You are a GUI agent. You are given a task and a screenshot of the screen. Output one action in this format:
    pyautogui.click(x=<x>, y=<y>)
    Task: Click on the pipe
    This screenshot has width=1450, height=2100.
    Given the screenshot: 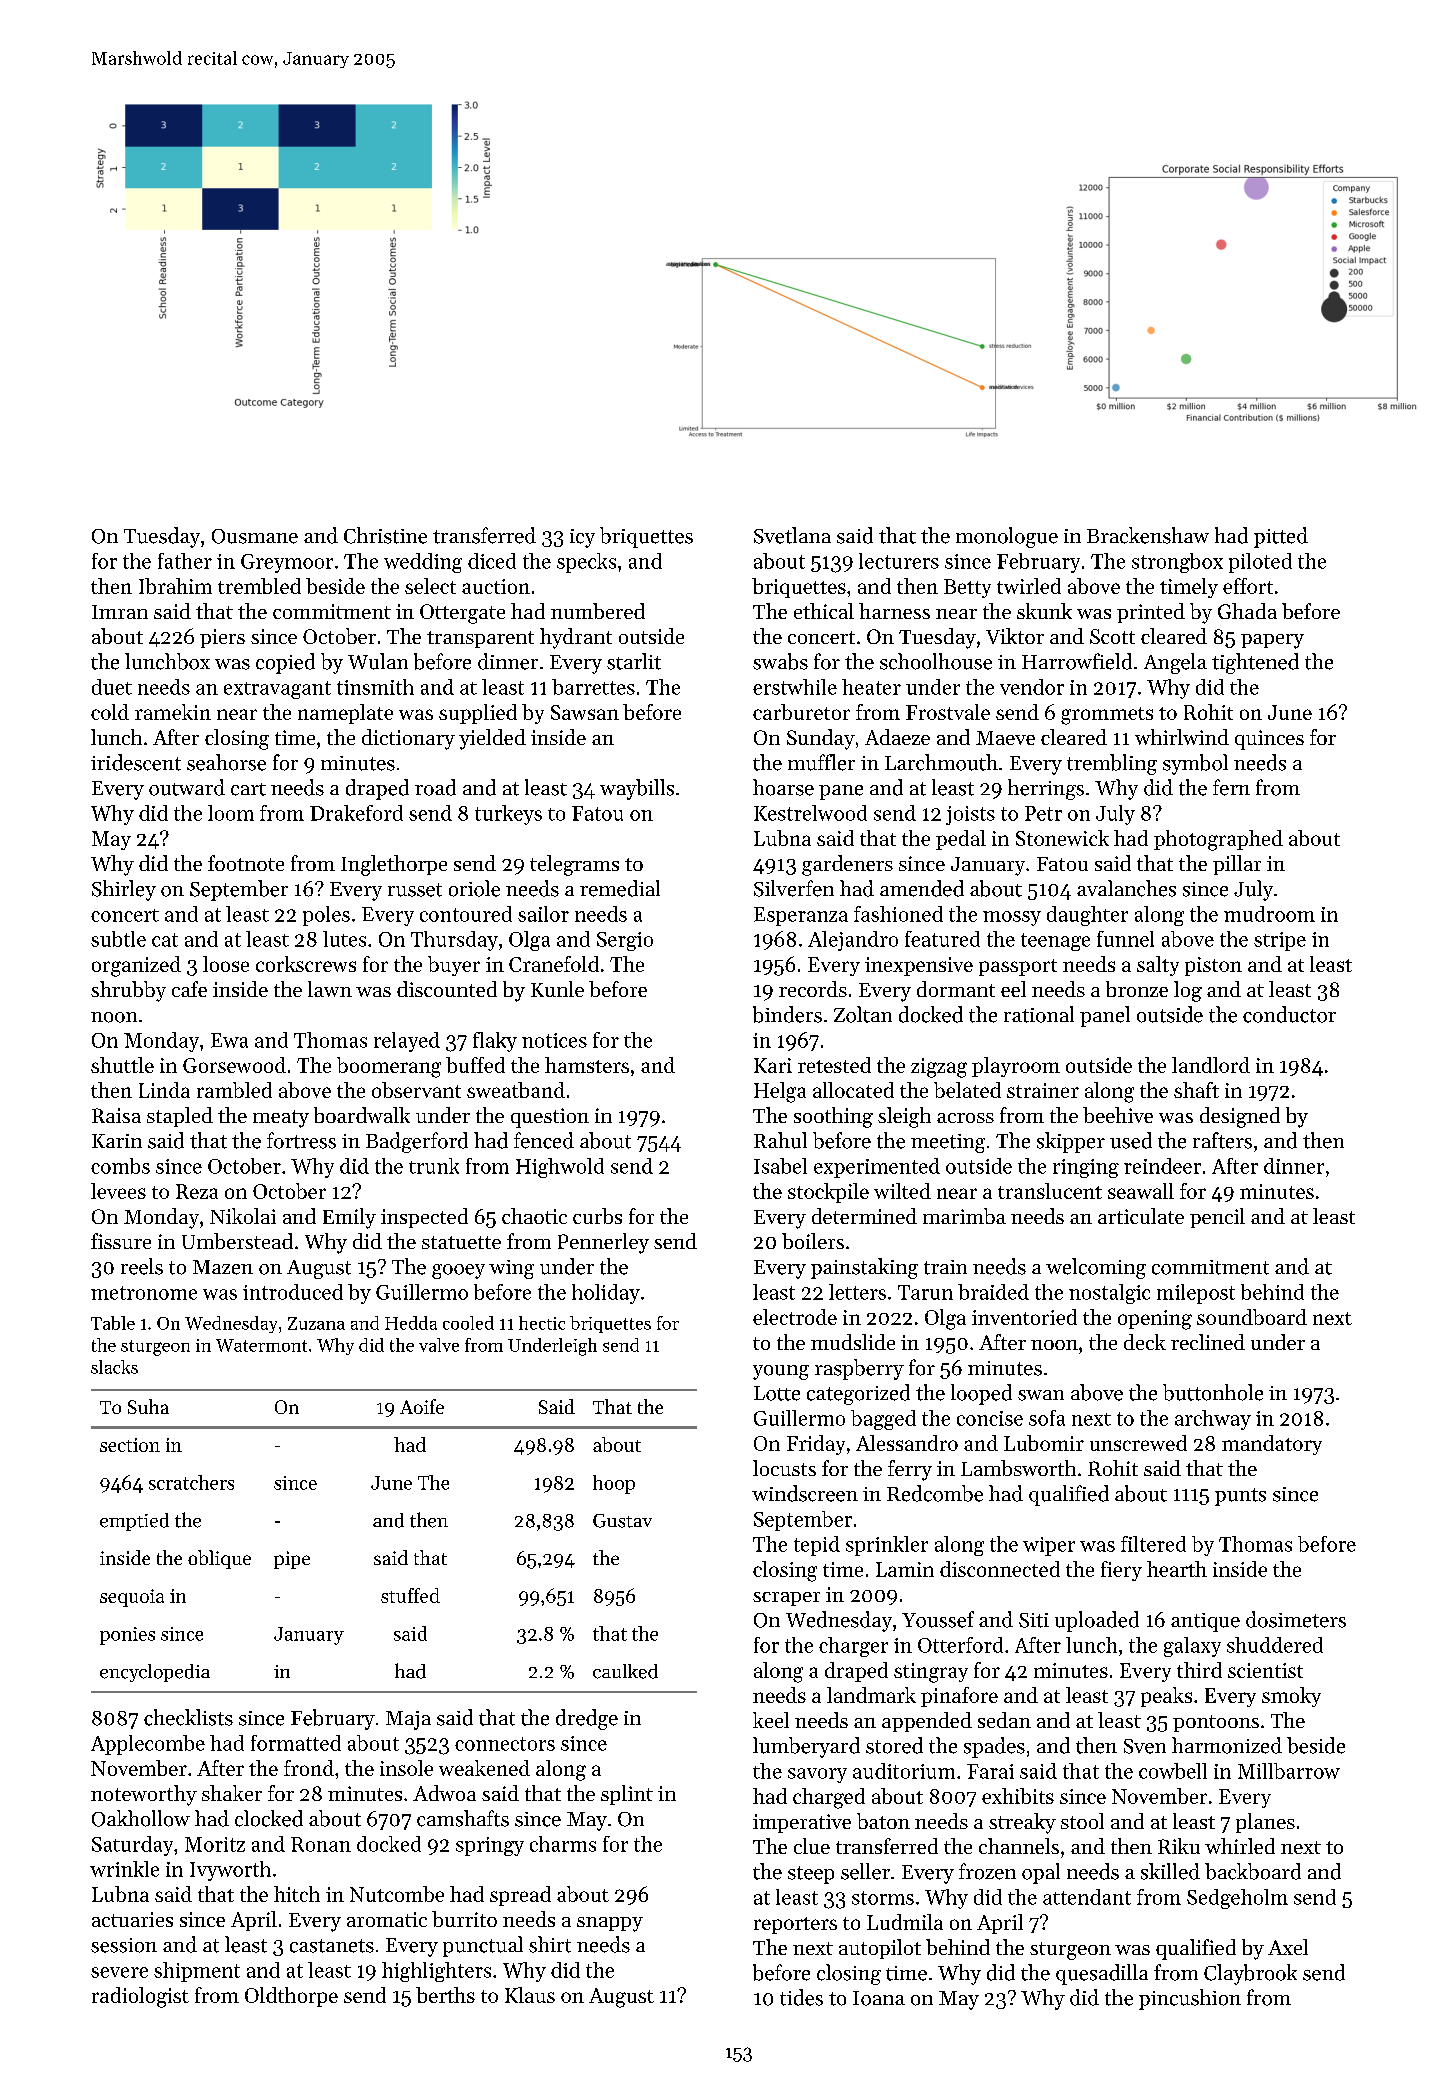 What is the action you would take?
    pyautogui.click(x=292, y=1560)
